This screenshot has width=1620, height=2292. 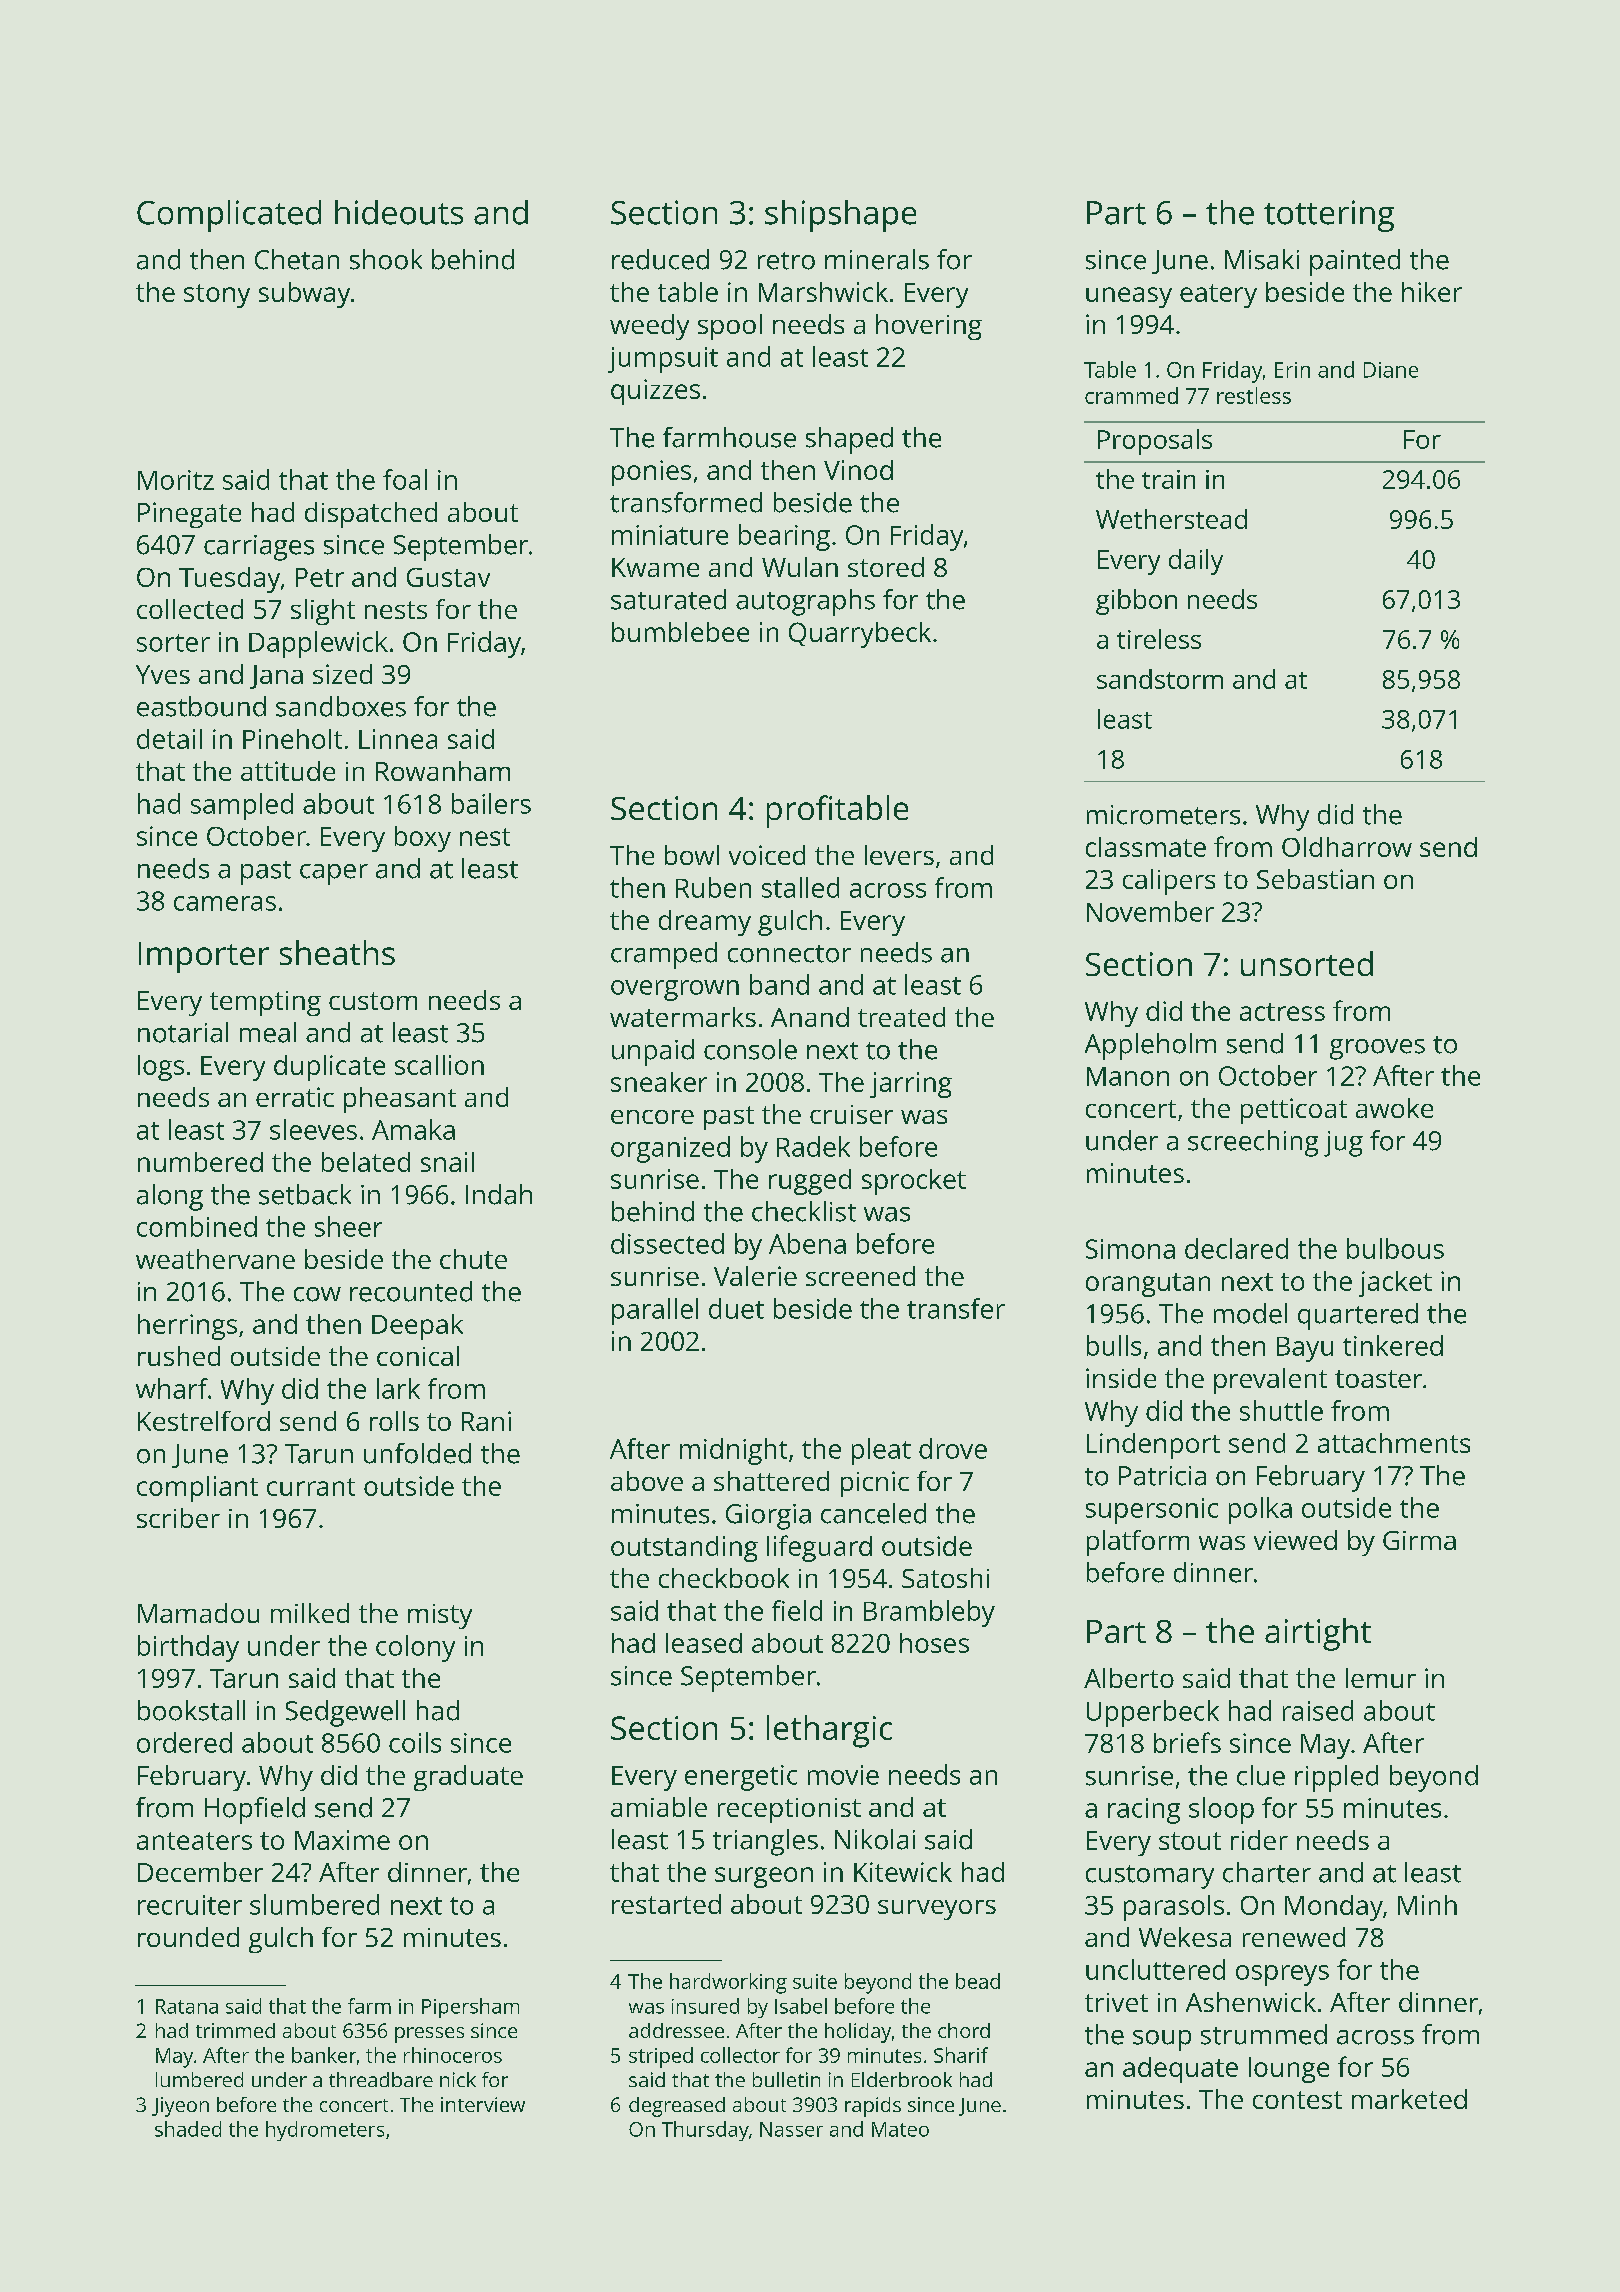 I want to click on sheer, so click(x=348, y=1226).
